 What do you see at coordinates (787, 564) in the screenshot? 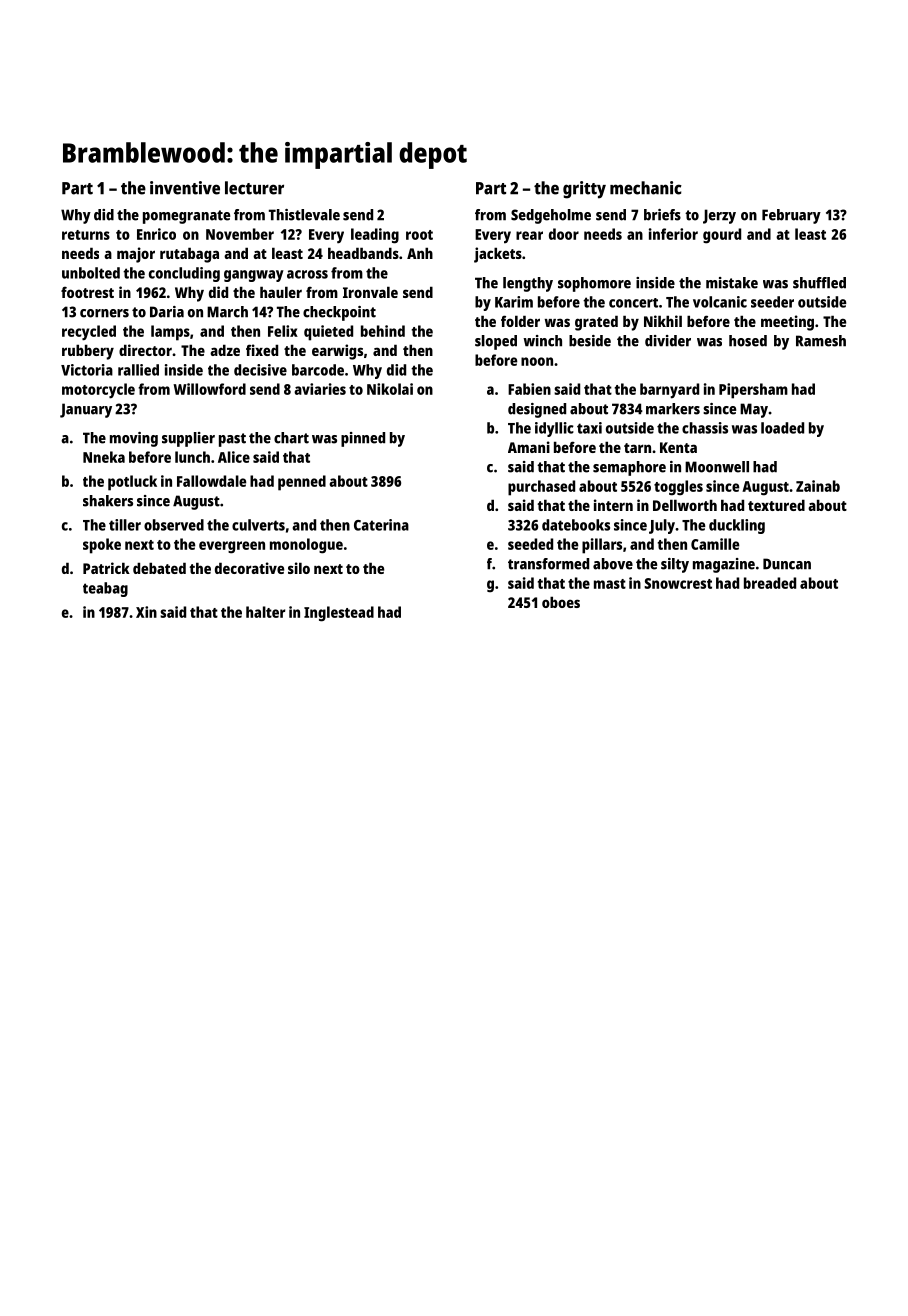
I see `Duncan` at bounding box center [787, 564].
